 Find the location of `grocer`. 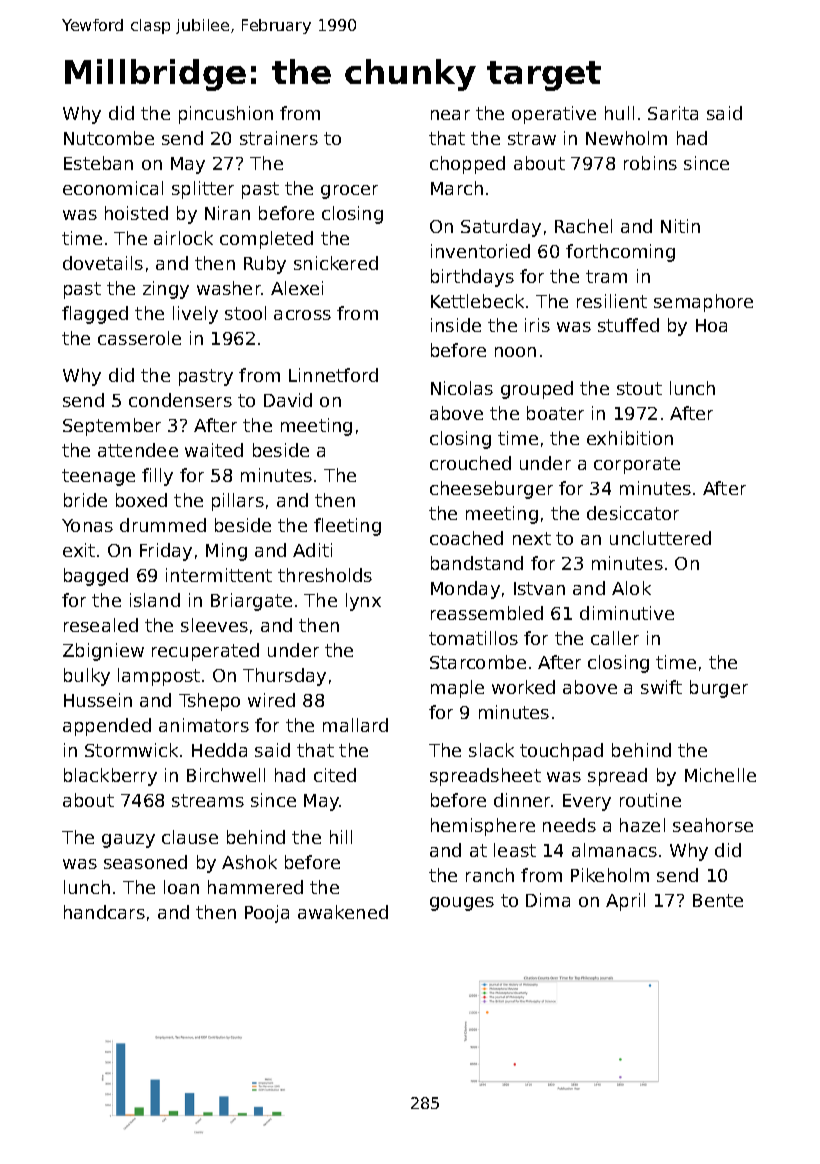

grocer is located at coordinates (349, 192).
